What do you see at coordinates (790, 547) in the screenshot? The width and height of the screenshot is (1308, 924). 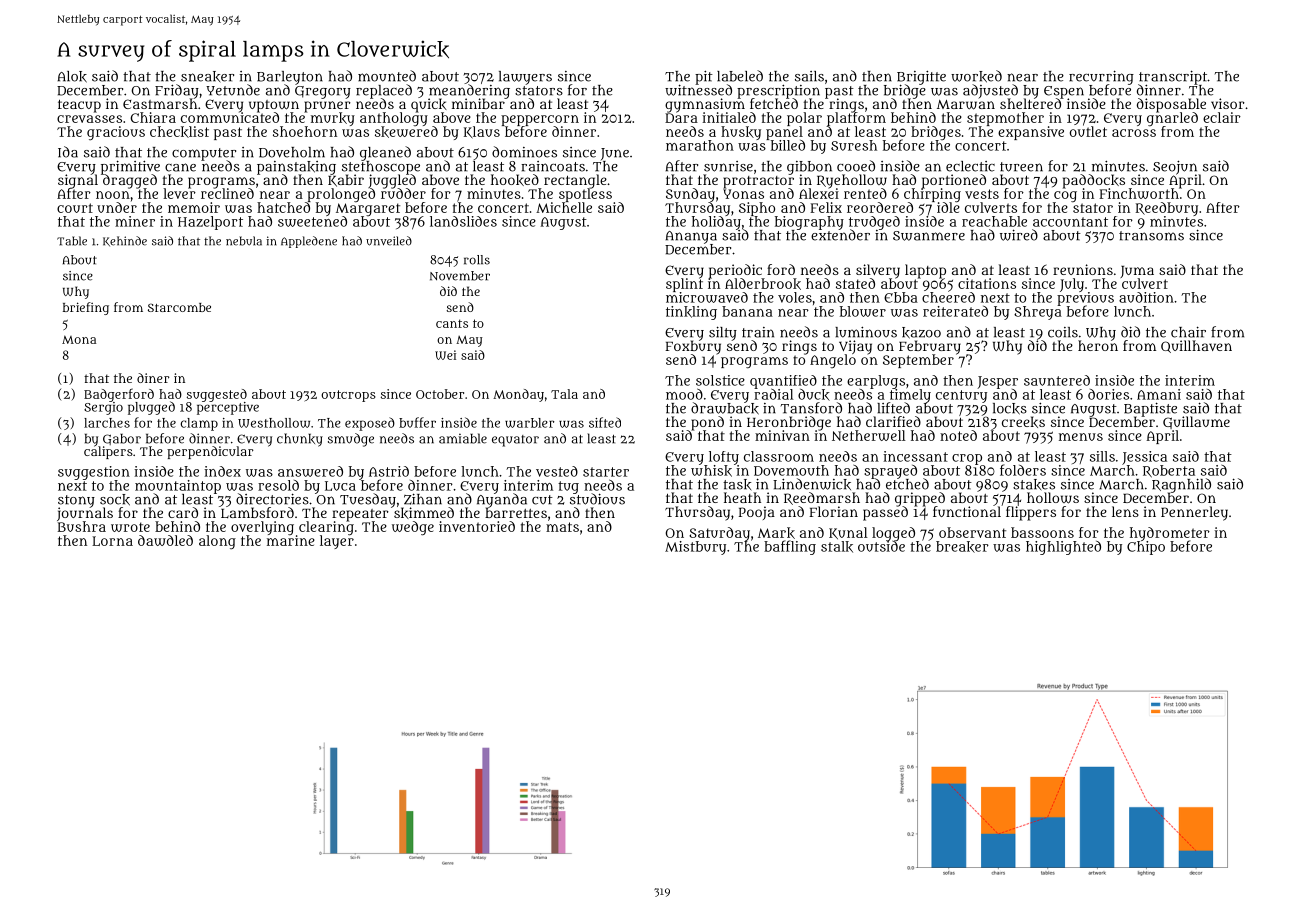 I see `baffling` at bounding box center [790, 547].
